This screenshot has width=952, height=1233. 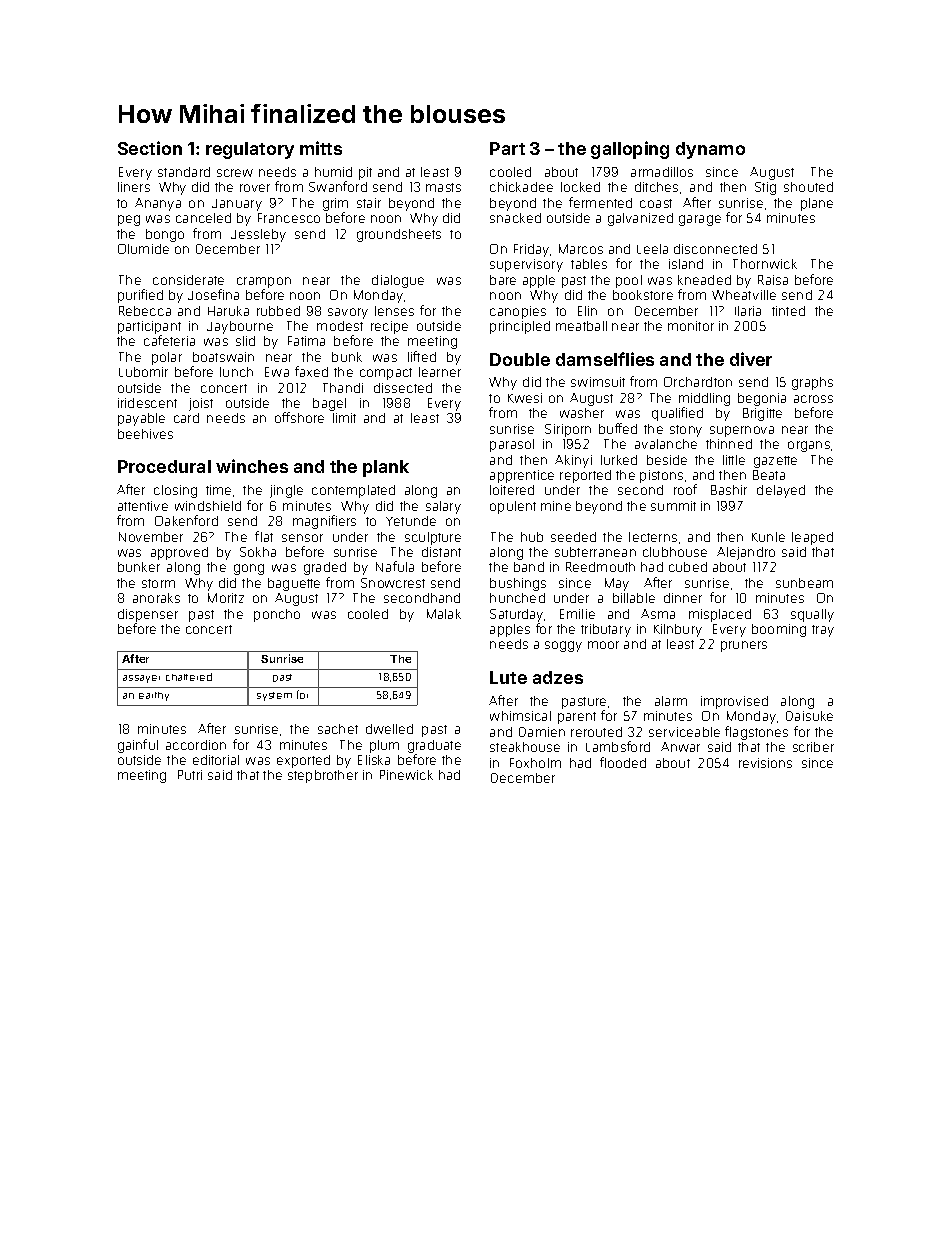 What do you see at coordinates (134, 187) in the screenshot?
I see `liners` at bounding box center [134, 187].
